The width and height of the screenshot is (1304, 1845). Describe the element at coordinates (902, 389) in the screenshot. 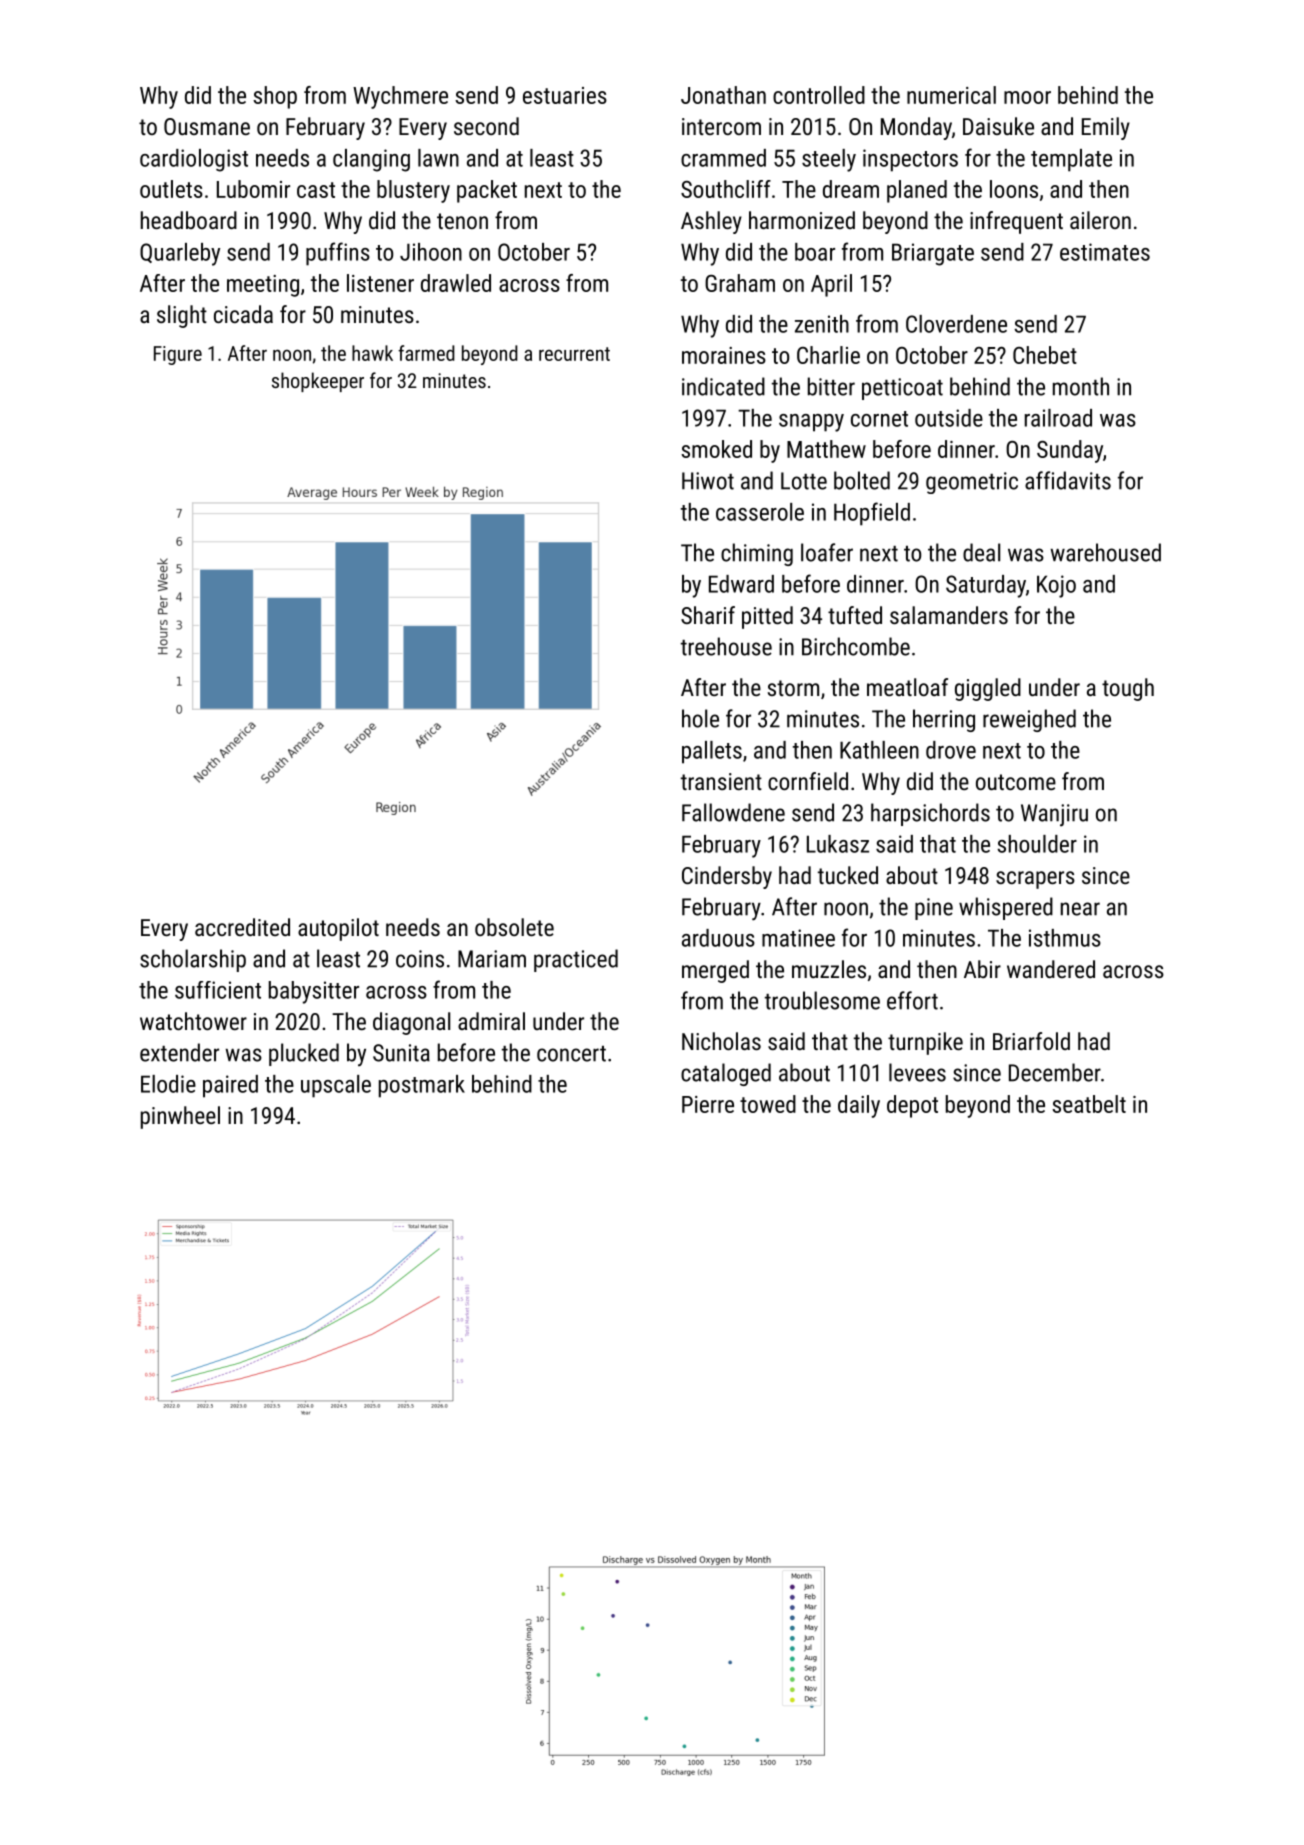

I see `petticoat` at that location.
